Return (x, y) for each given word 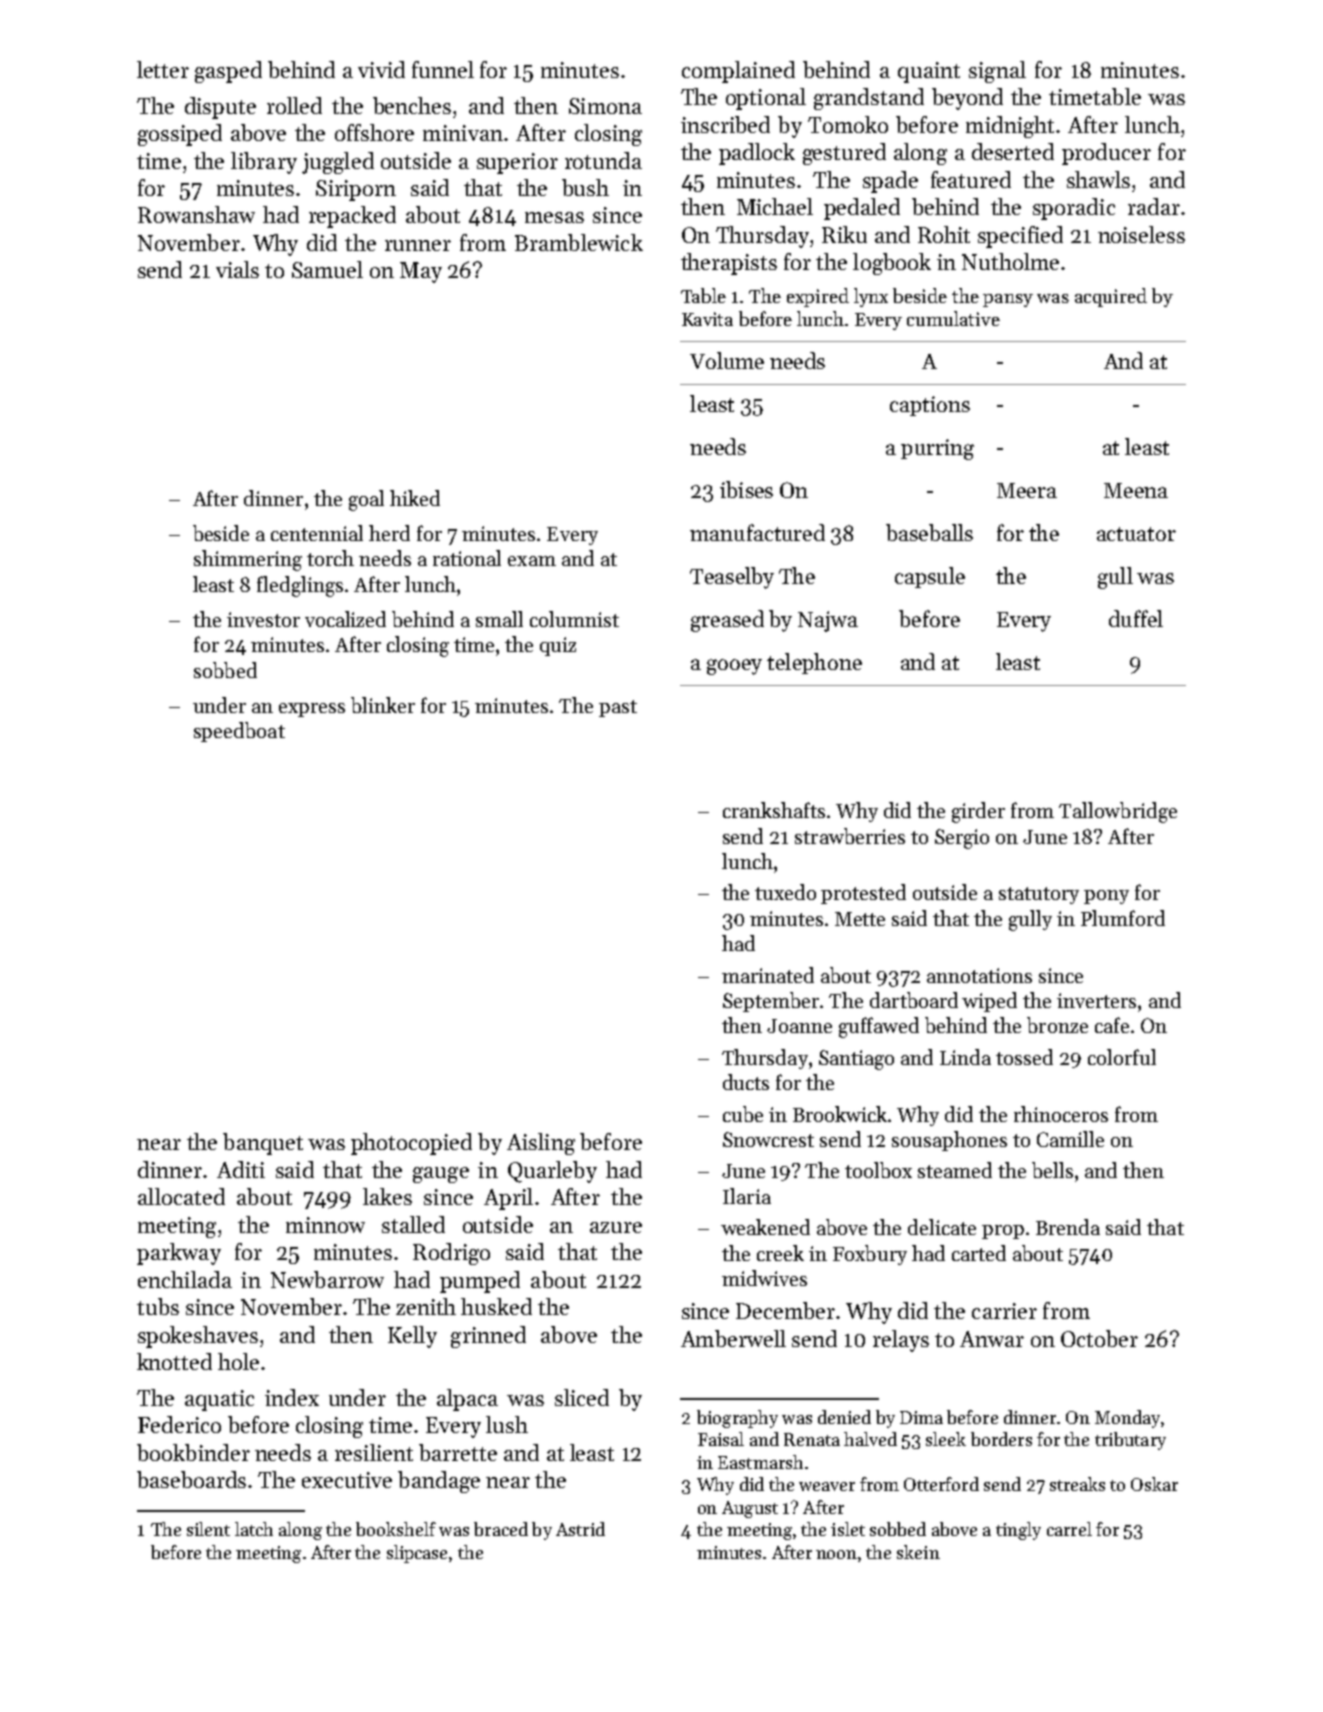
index (292, 1397)
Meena (1136, 490)
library (264, 163)
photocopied (411, 1144)
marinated (768, 975)
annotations (979, 975)
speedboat (239, 732)
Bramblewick (579, 242)
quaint (929, 72)
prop (1003, 1232)
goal (366, 500)
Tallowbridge (1118, 812)
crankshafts (774, 810)
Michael (775, 206)
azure (616, 1227)
